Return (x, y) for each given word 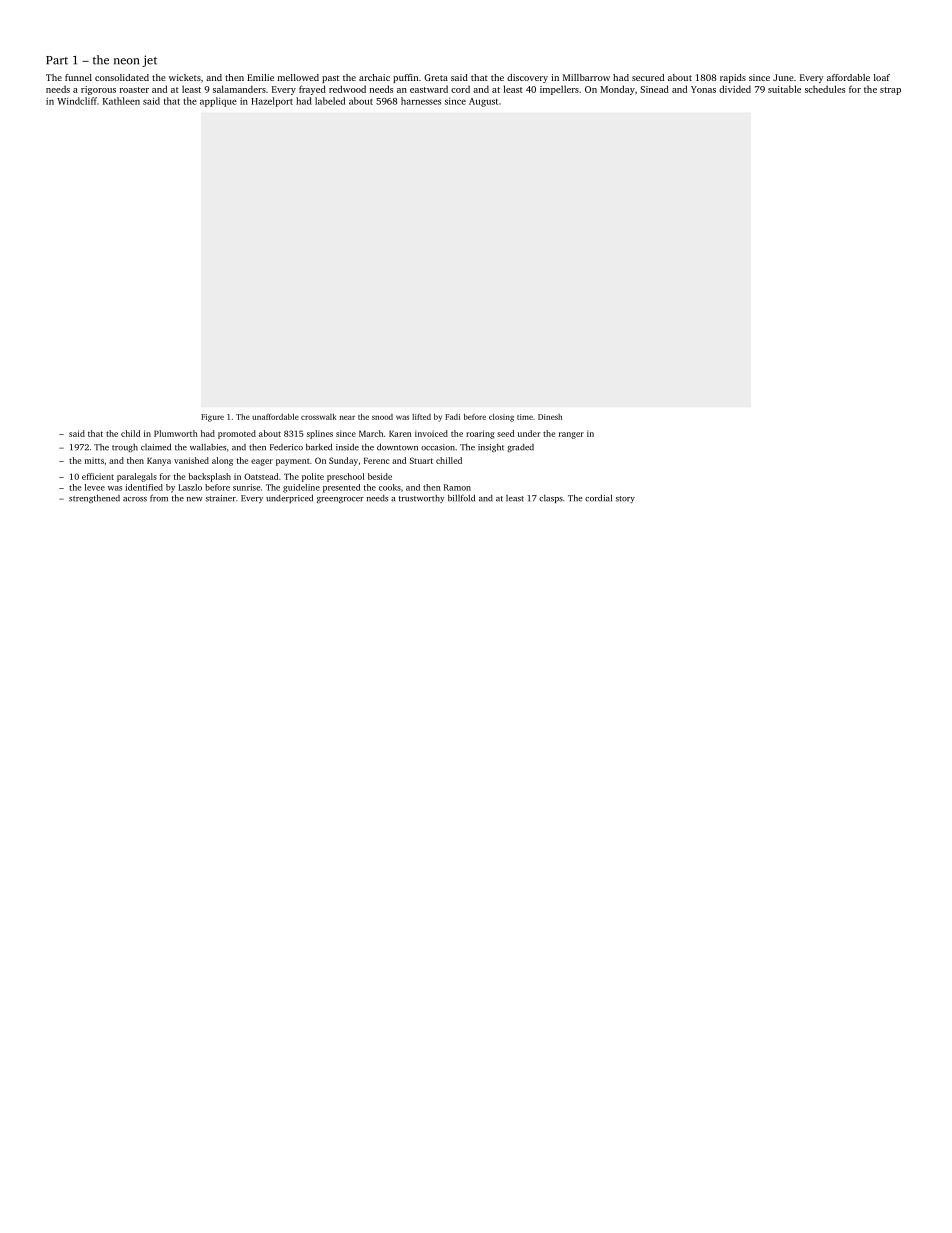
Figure (212, 418)
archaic (374, 77)
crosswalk (318, 417)
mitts (94, 460)
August (483, 102)
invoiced (431, 433)
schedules (825, 89)
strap (890, 91)
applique (218, 102)
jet (149, 61)
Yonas (703, 89)
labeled (330, 101)
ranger (571, 435)
